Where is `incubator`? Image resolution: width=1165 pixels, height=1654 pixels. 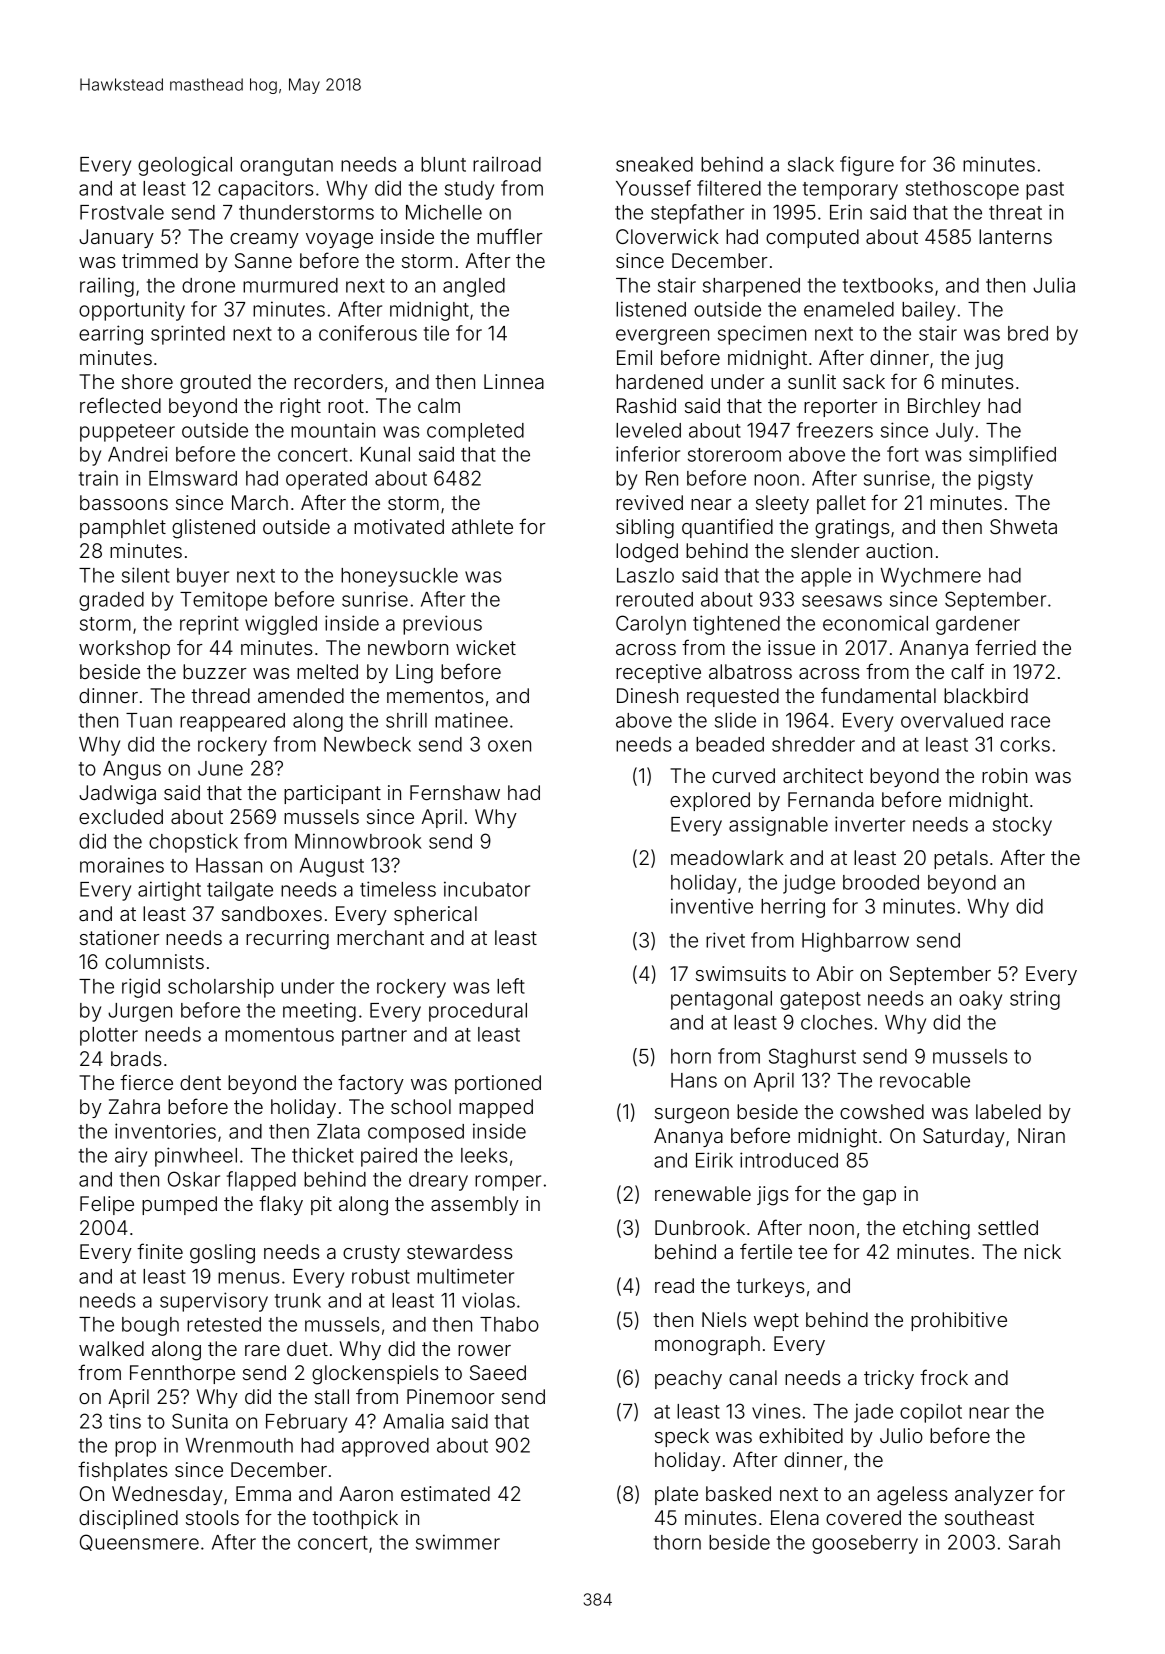 incubator is located at coordinates (487, 889).
